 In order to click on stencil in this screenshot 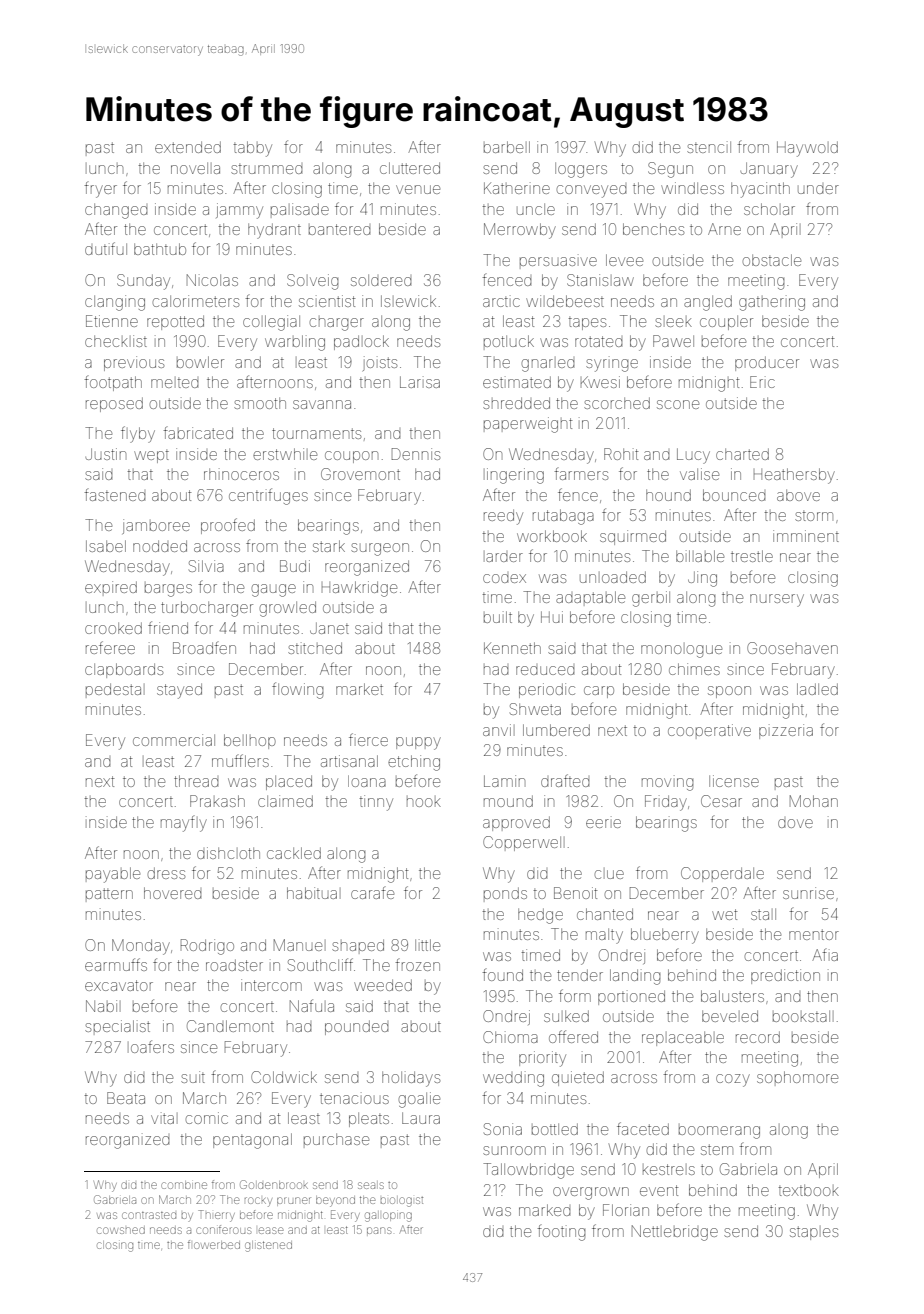, I will do `click(709, 147)`.
